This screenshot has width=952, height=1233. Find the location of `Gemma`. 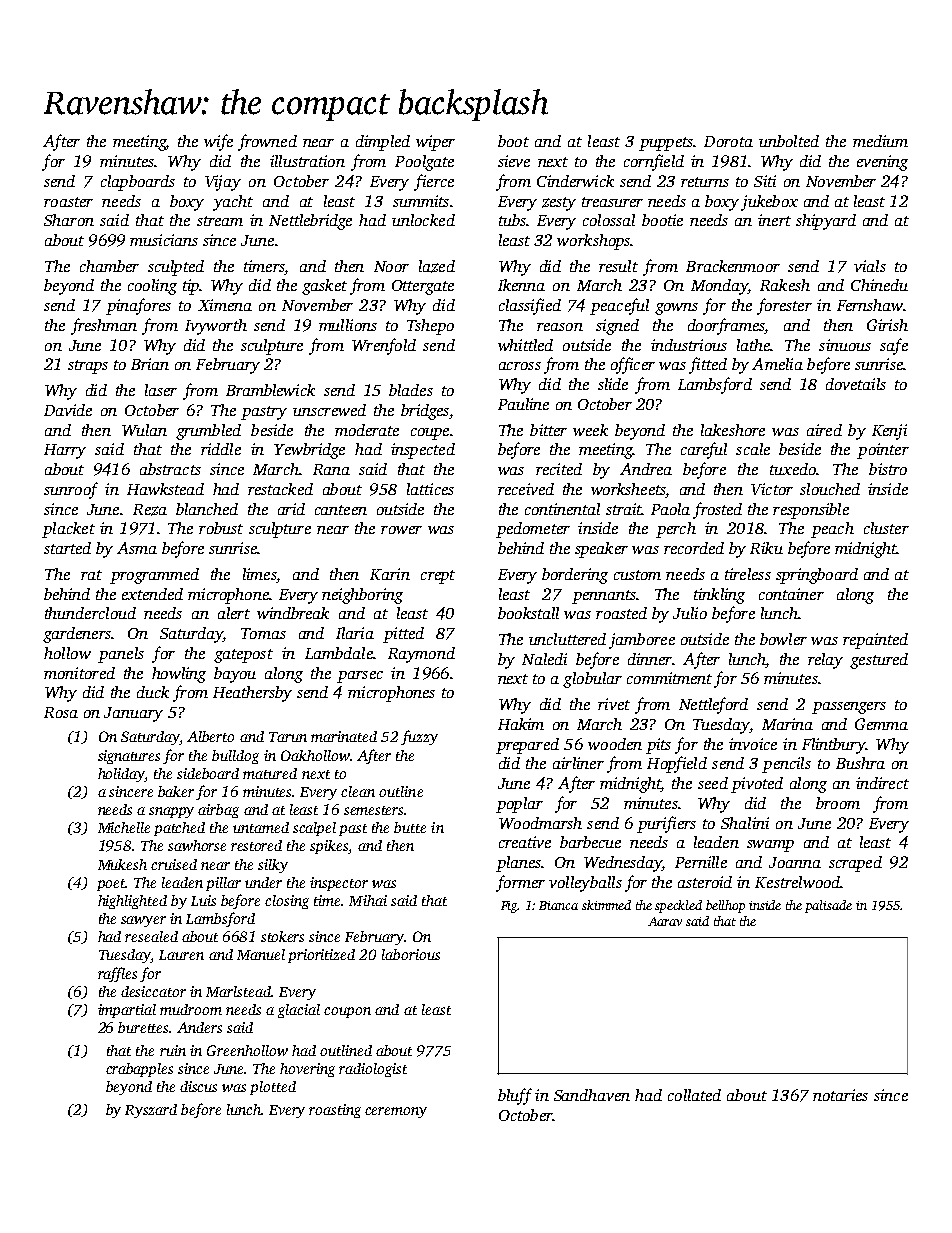

Gemma is located at coordinates (881, 724).
